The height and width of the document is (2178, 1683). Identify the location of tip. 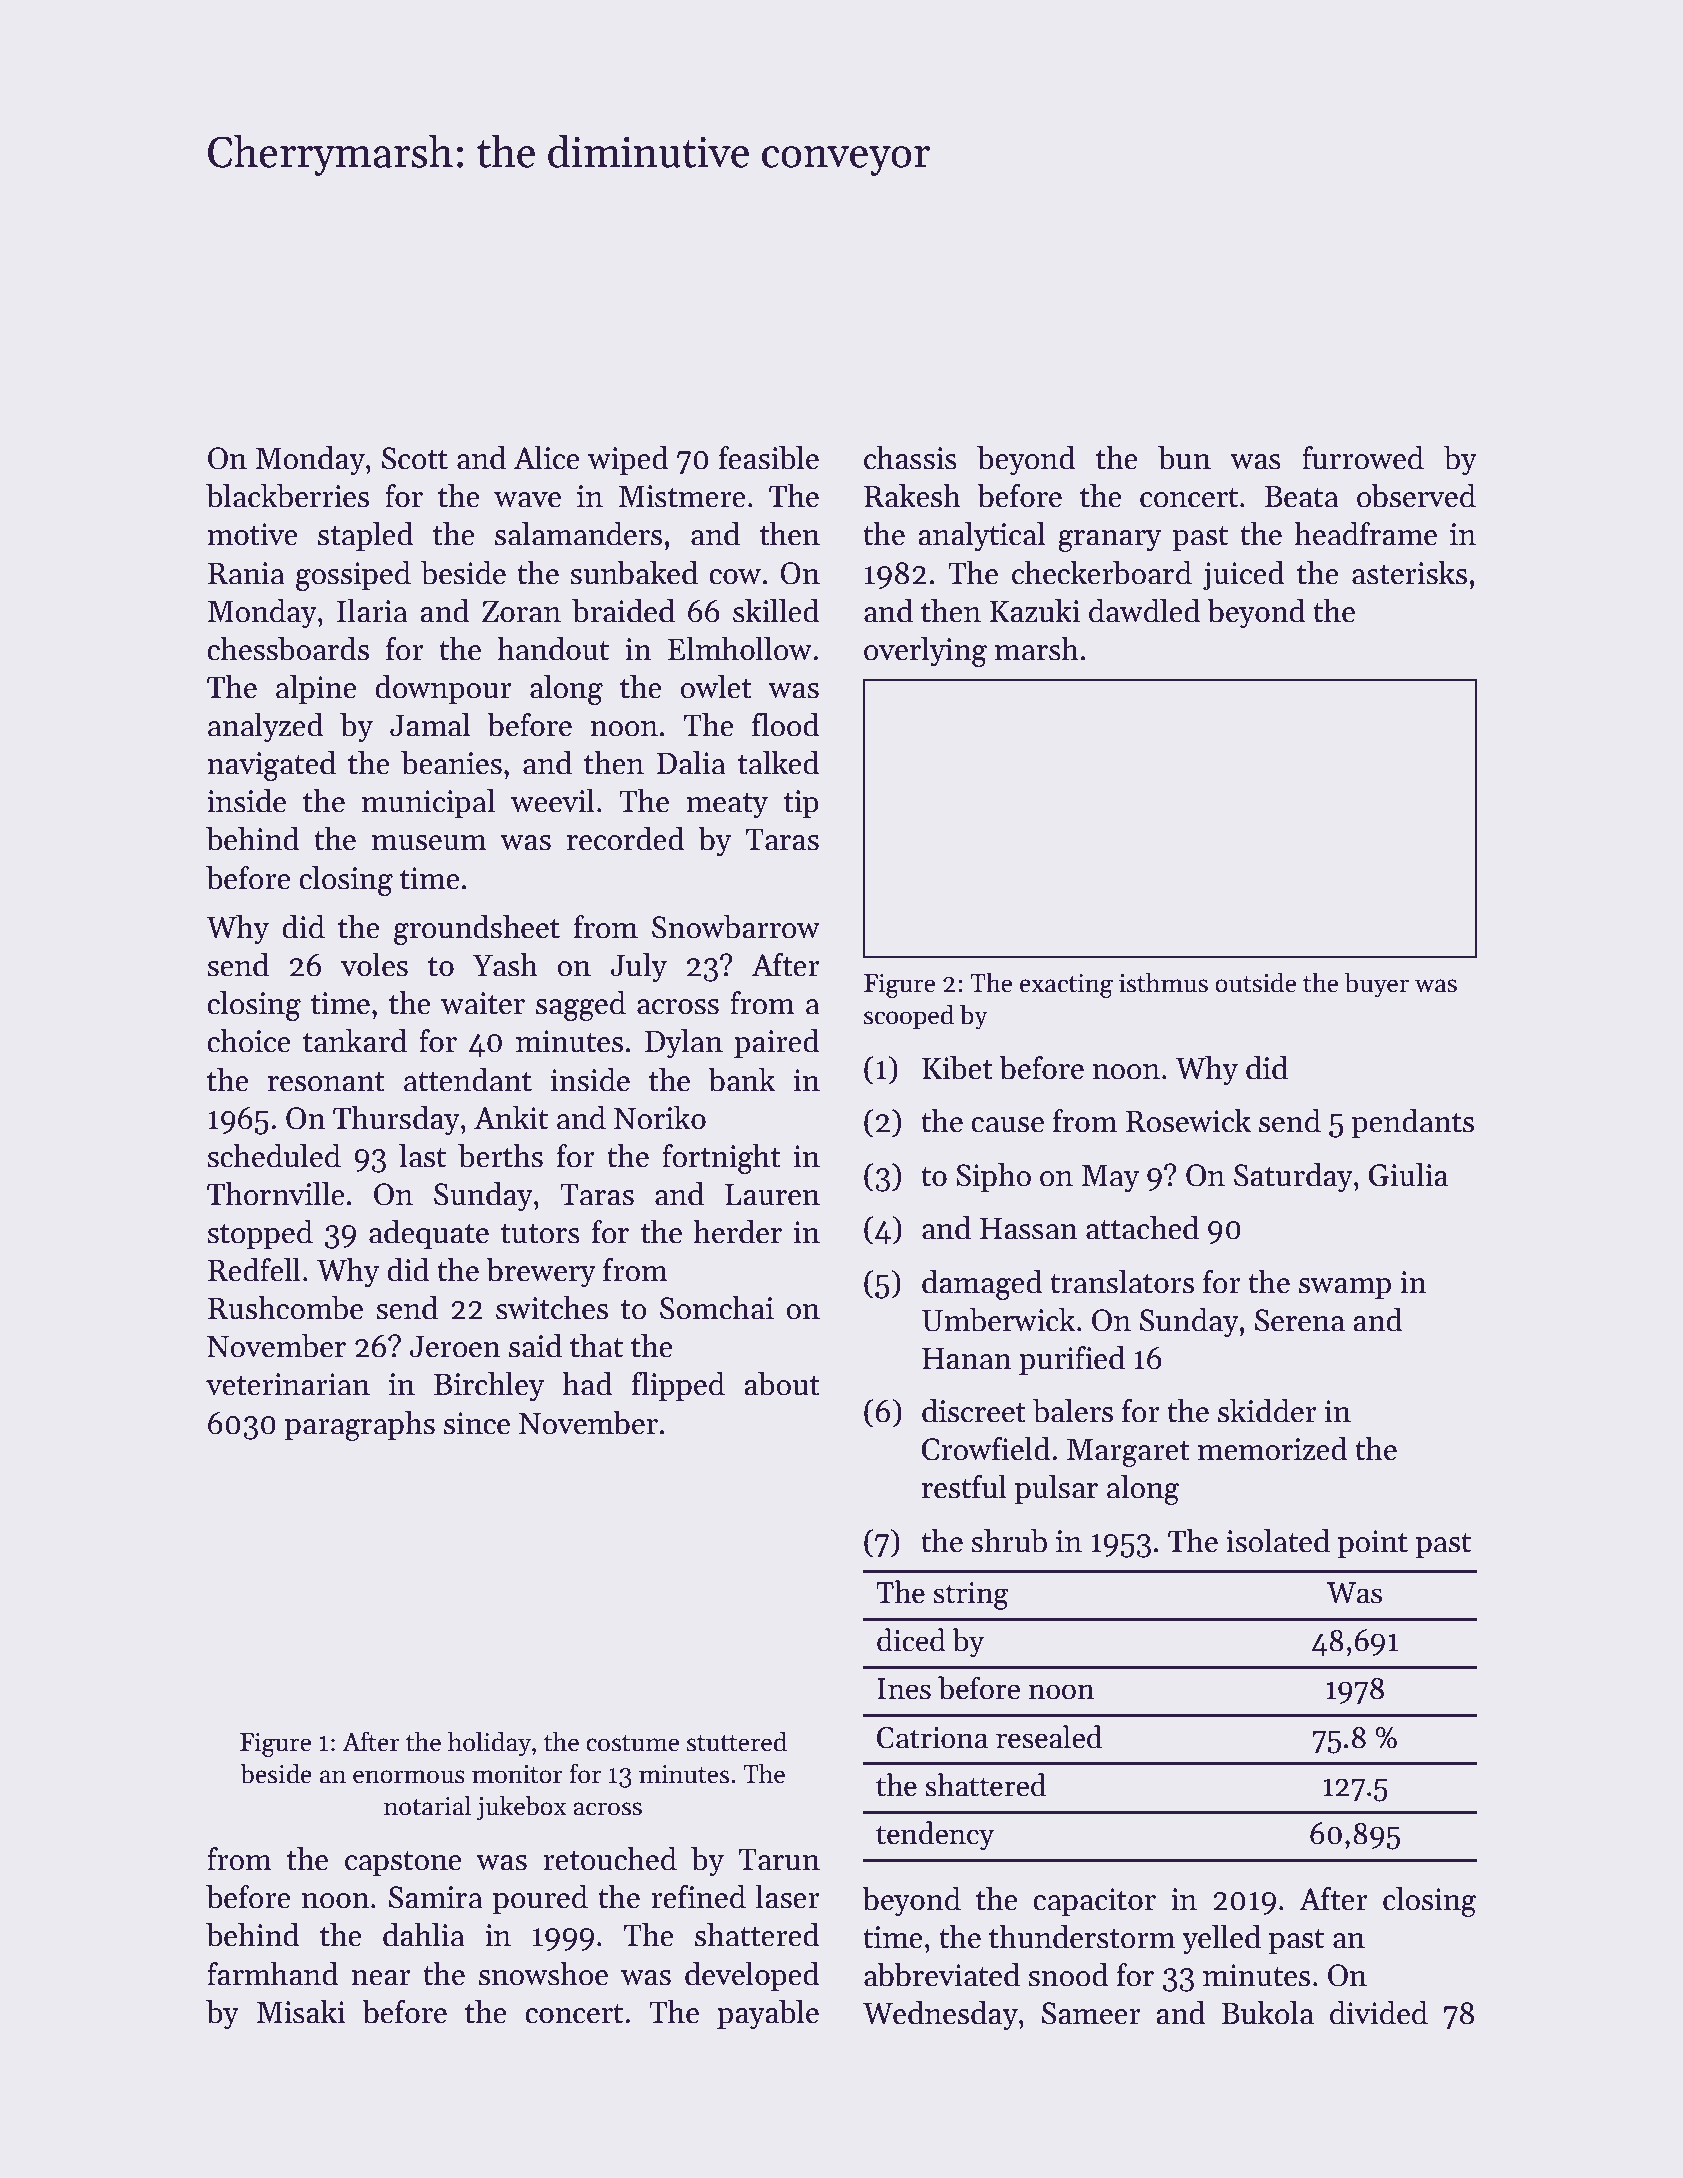
(801, 804).
